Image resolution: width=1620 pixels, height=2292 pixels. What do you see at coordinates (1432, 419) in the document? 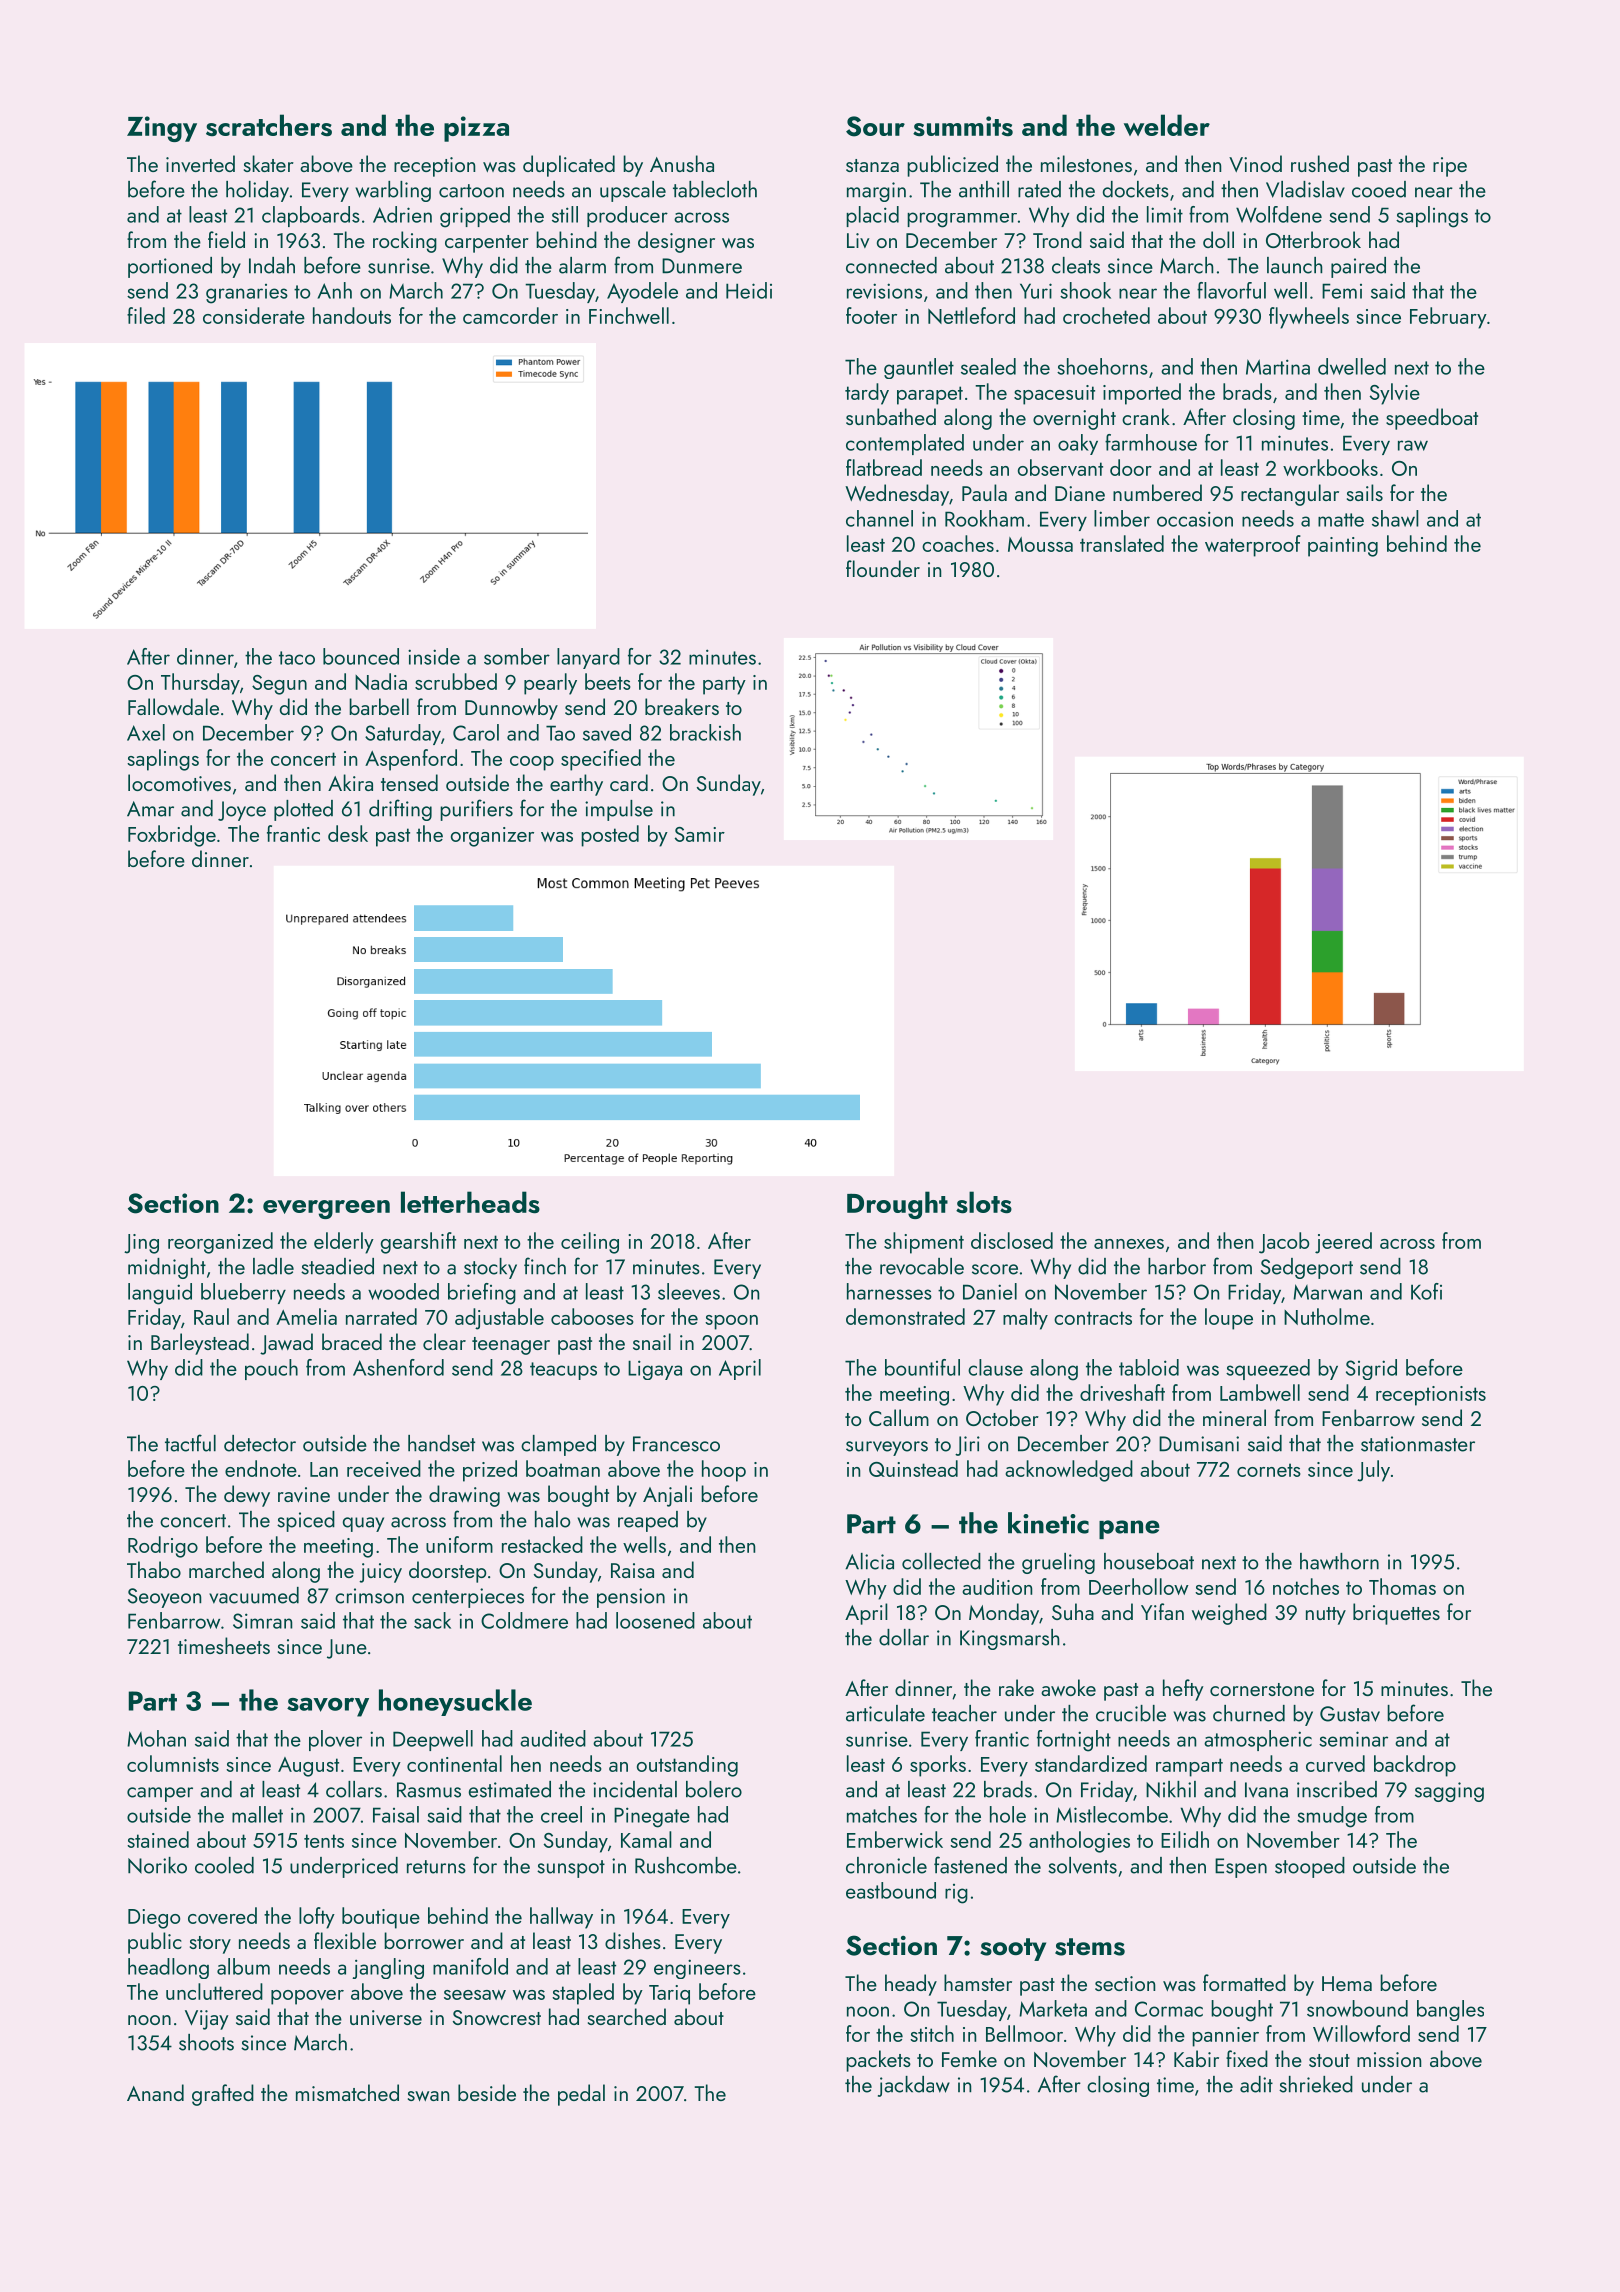
I see `speedboat` at bounding box center [1432, 419].
